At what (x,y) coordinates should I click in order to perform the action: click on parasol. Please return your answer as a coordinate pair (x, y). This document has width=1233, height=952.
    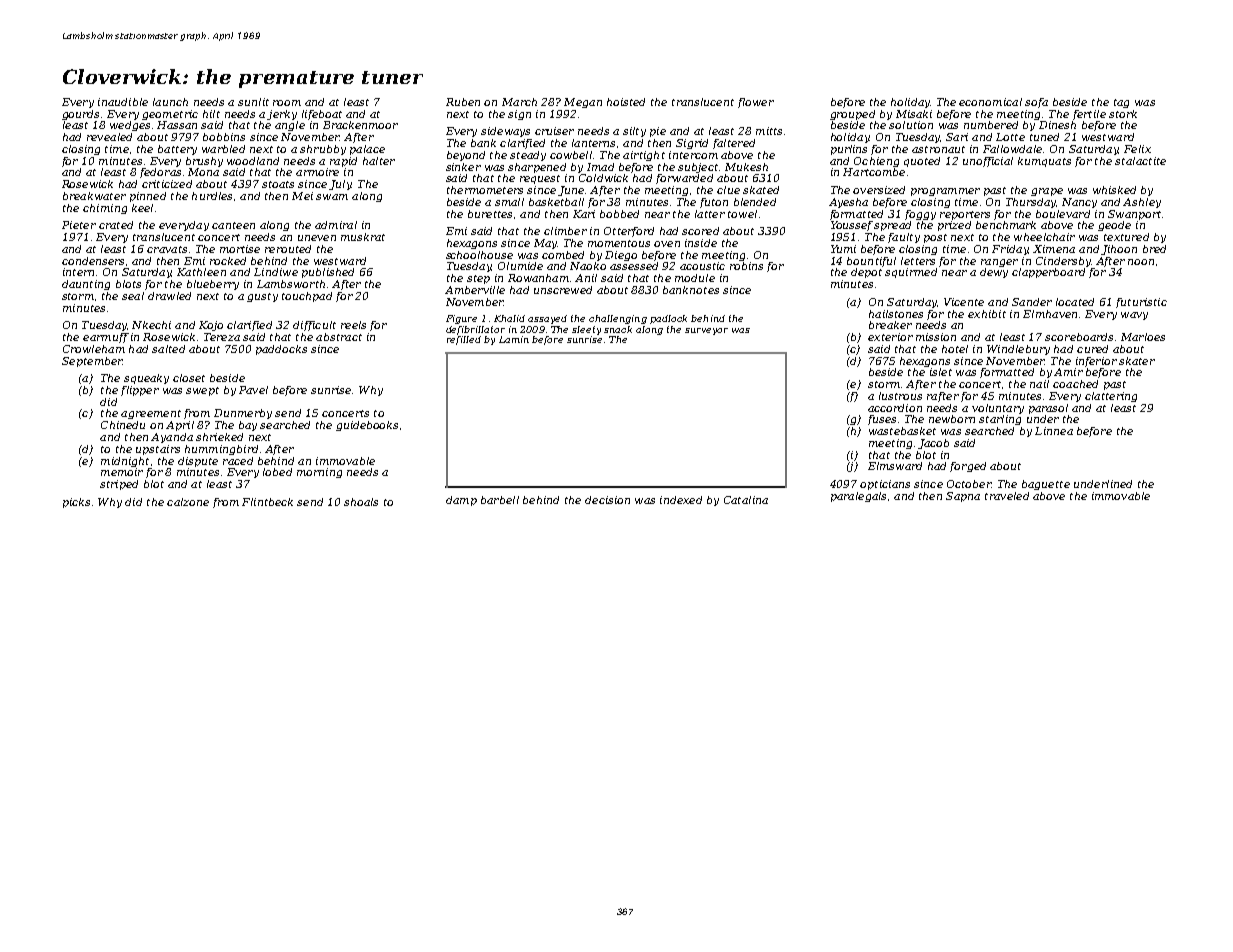
    Looking at the image, I should click on (1048, 409).
